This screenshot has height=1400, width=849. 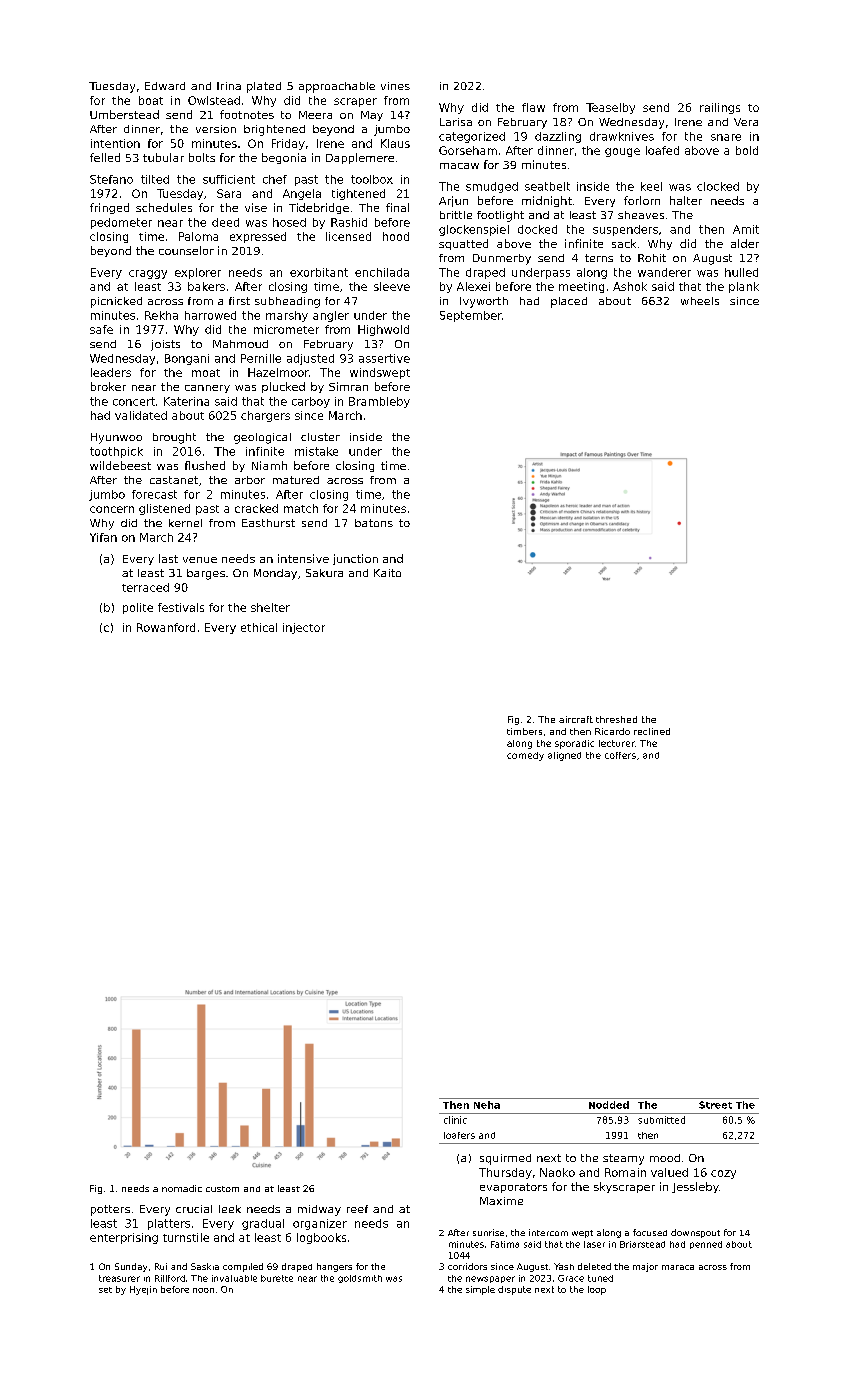 I want to click on treasurer, so click(x=119, y=1278).
